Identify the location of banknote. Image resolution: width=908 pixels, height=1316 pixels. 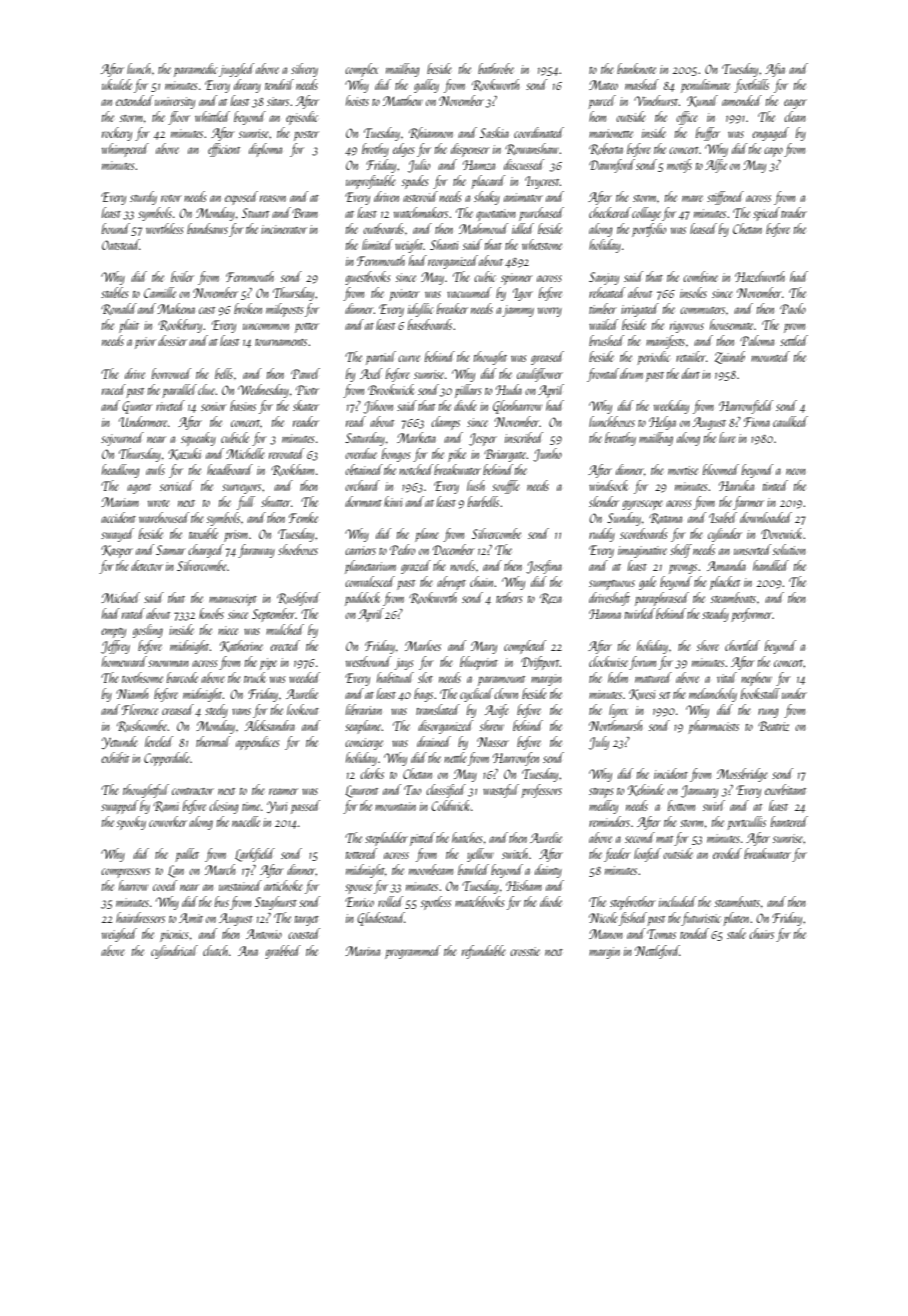
(636, 68).
